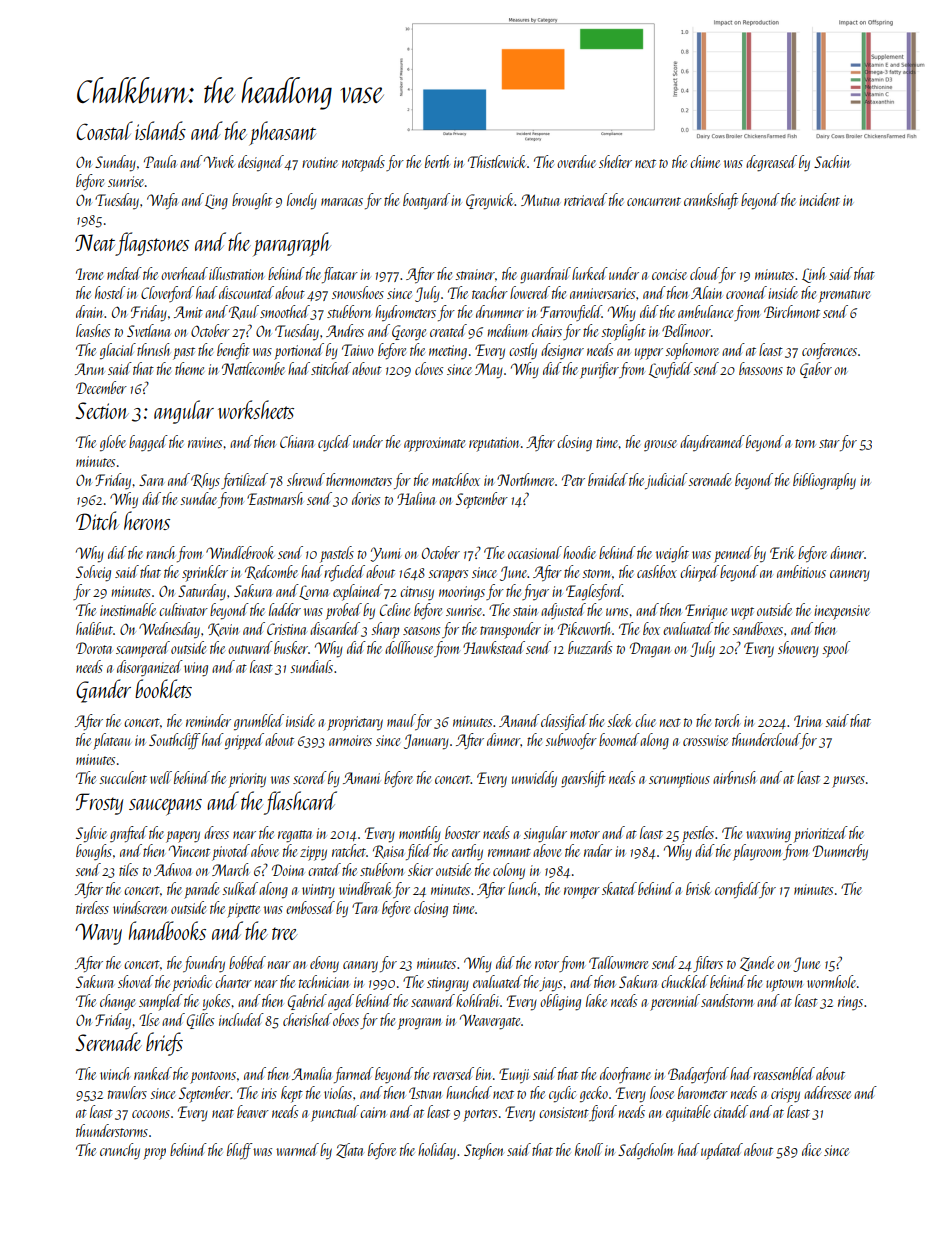 The width and height of the screenshot is (952, 1233). Describe the element at coordinates (90, 311) in the screenshot. I see `drain` at that location.
